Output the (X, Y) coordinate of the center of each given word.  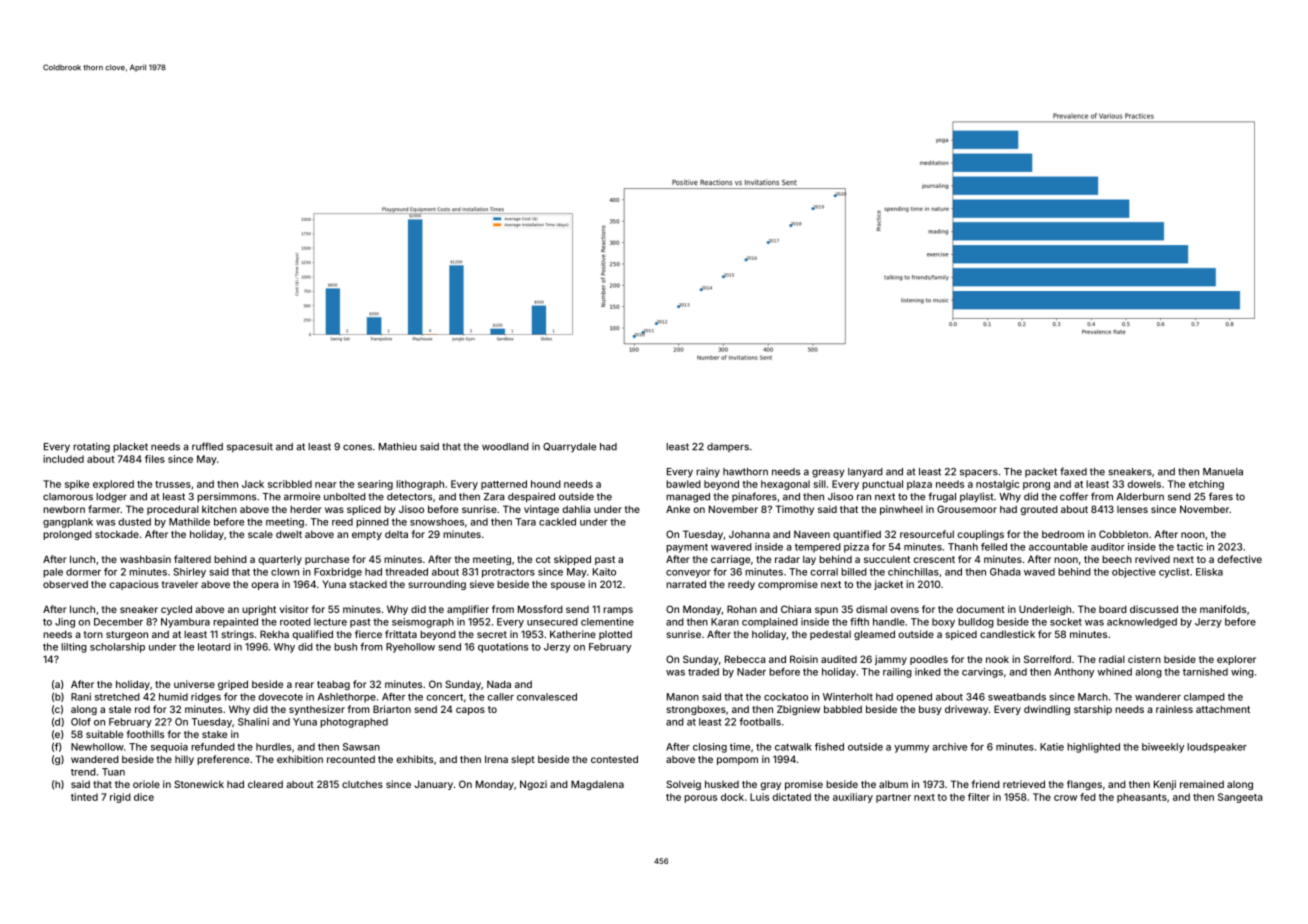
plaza (919, 485)
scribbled (290, 484)
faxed (1073, 471)
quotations (503, 648)
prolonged (67, 535)
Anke (678, 509)
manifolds (1223, 609)
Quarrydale (569, 448)
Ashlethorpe (347, 698)
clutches (362, 784)
